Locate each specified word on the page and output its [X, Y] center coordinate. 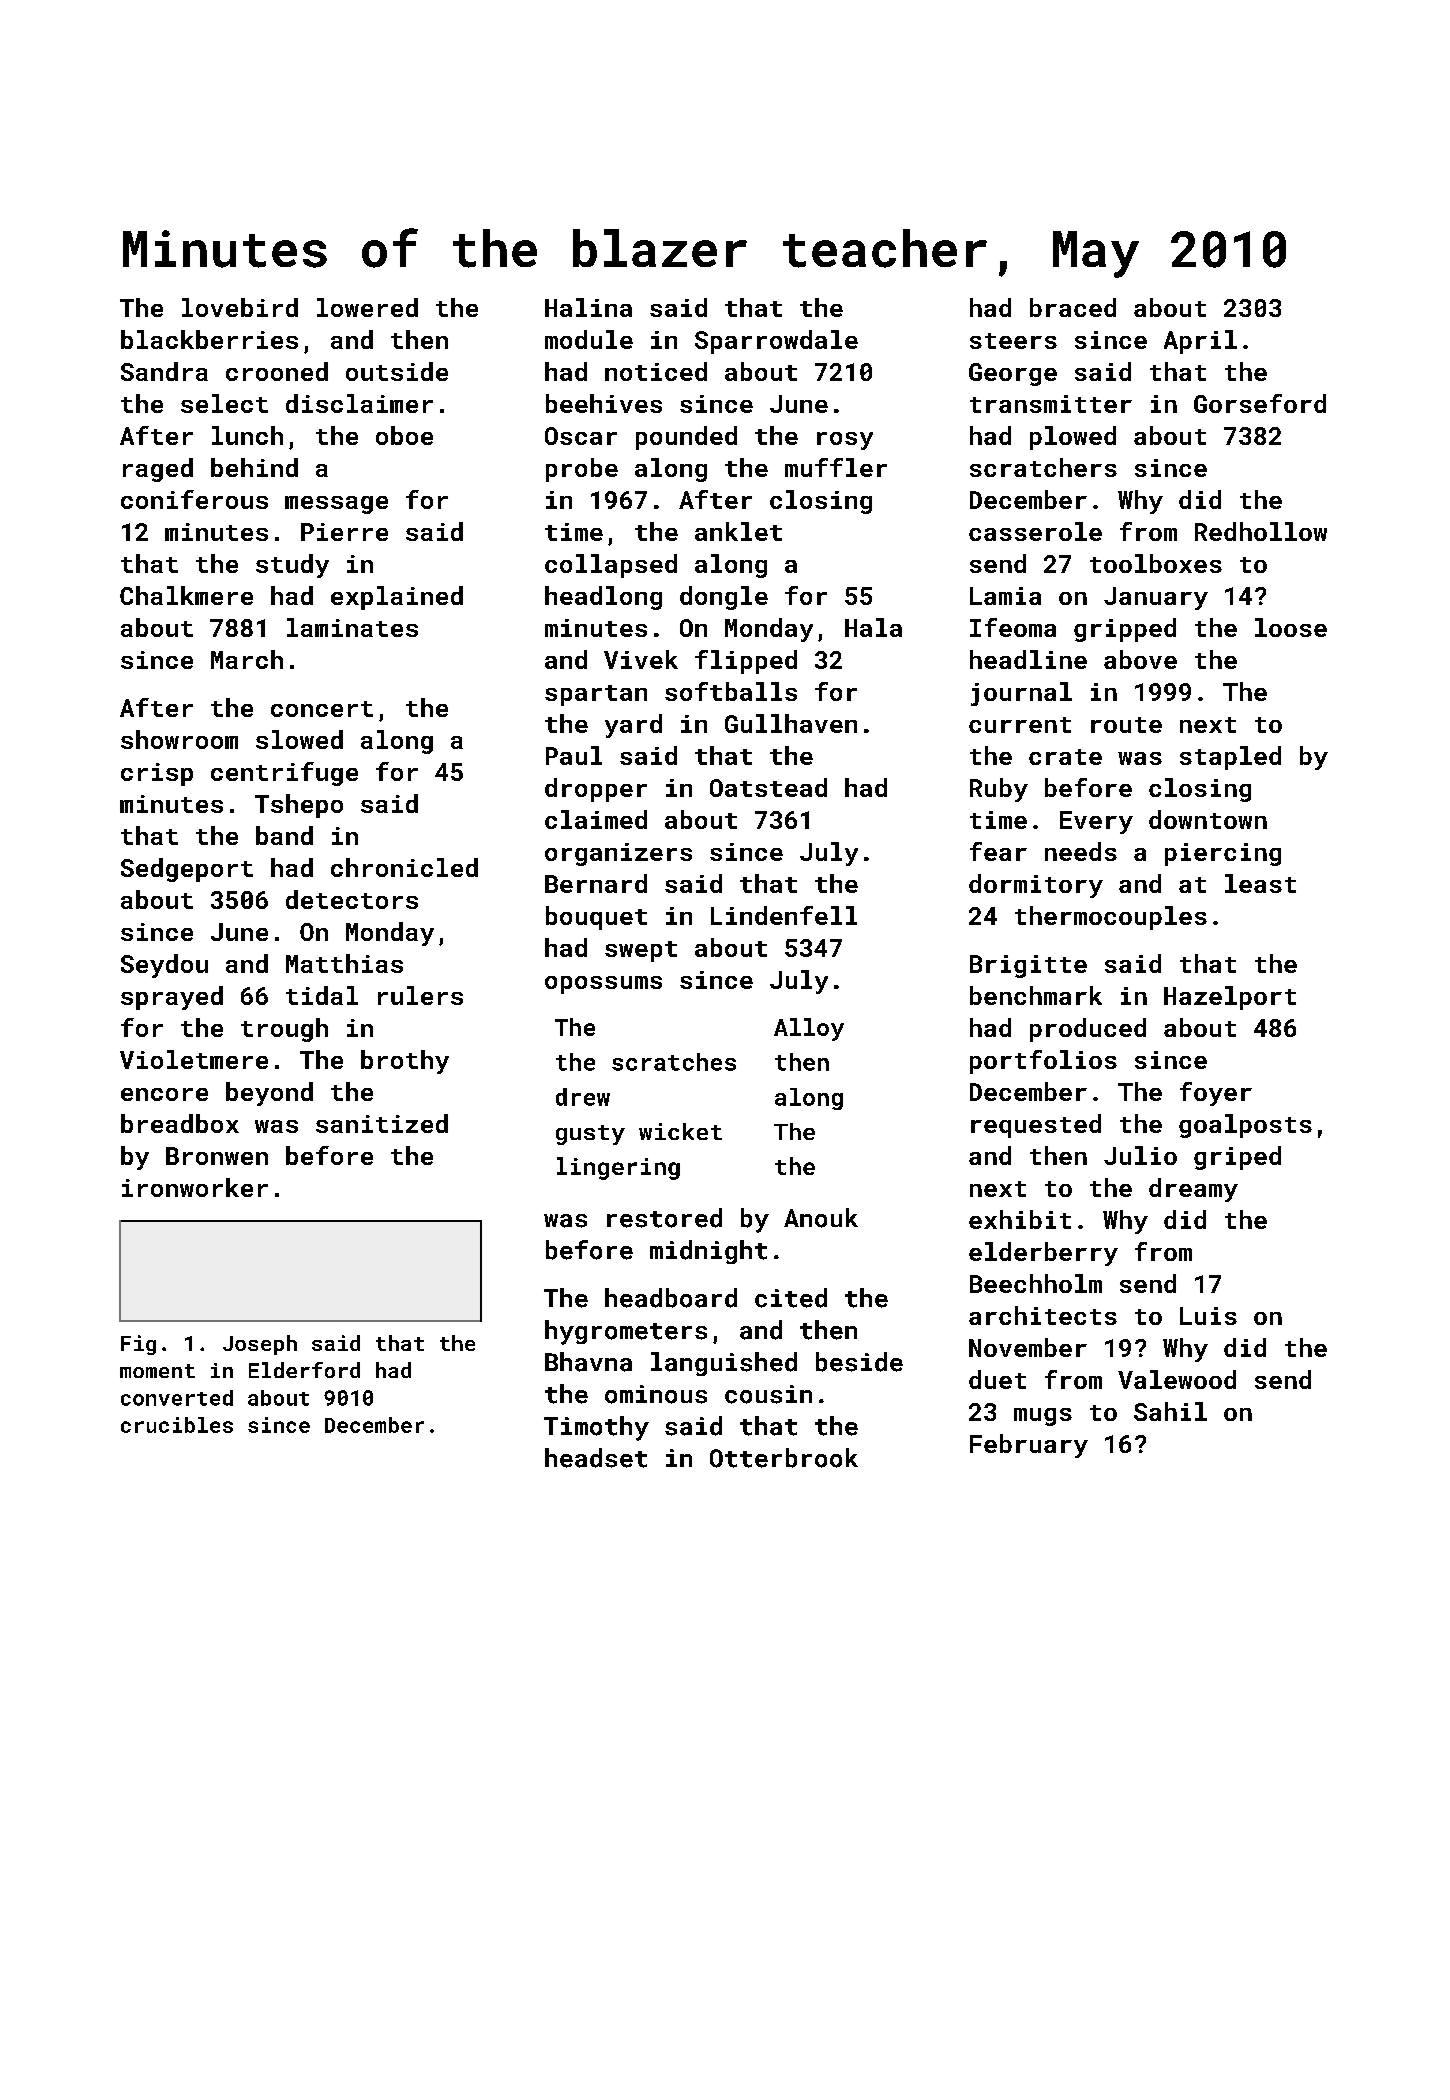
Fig [138, 1345]
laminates [352, 627]
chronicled [404, 867]
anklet [738, 531]
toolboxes [1156, 563]
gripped [1125, 630]
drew [583, 1097]
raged [158, 470]
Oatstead [768, 787]
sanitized [382, 1123]
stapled [1230, 758]
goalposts [1245, 1126]
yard [633, 726]
